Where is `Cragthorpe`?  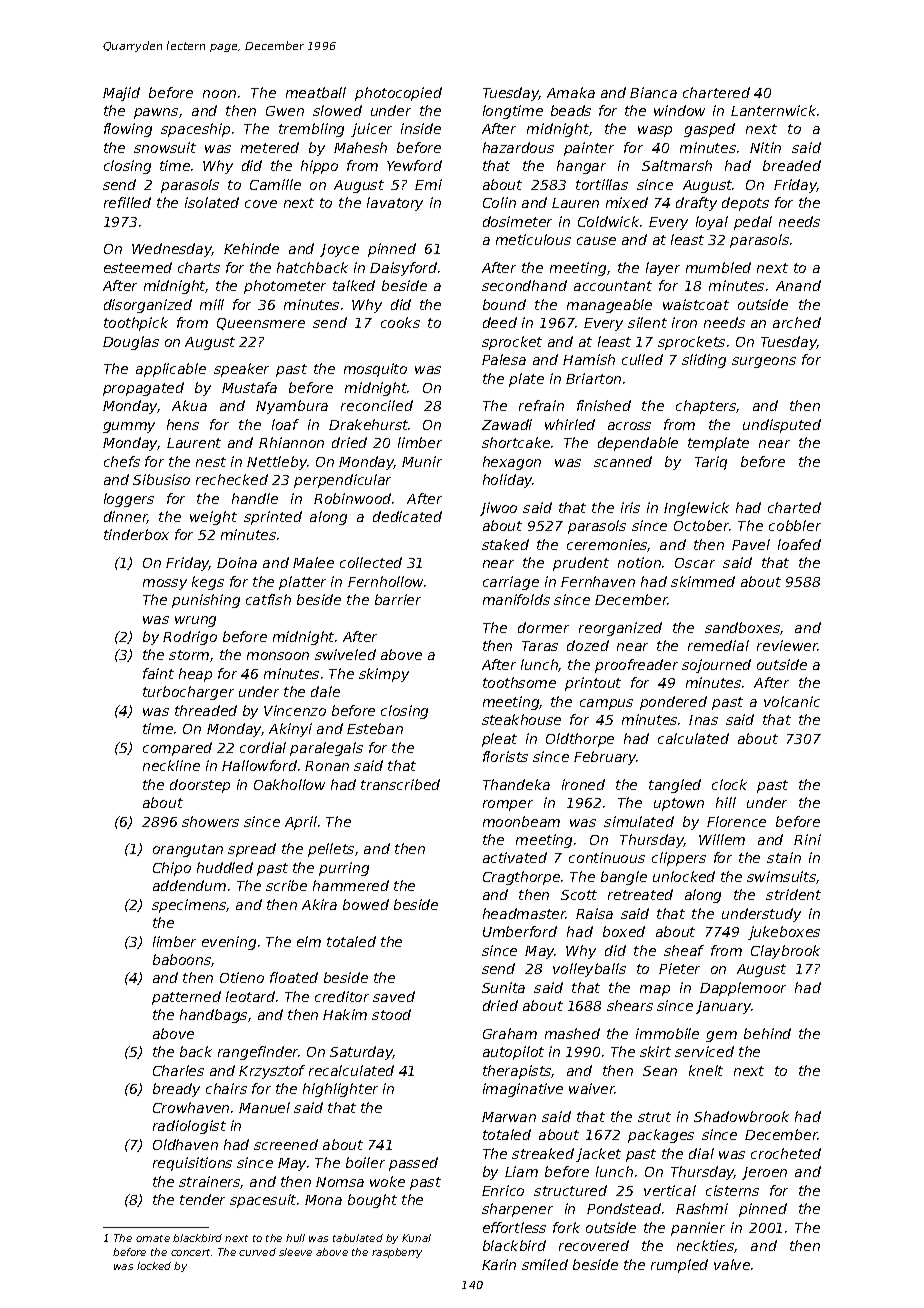 Cragthorpe is located at coordinates (521, 878).
